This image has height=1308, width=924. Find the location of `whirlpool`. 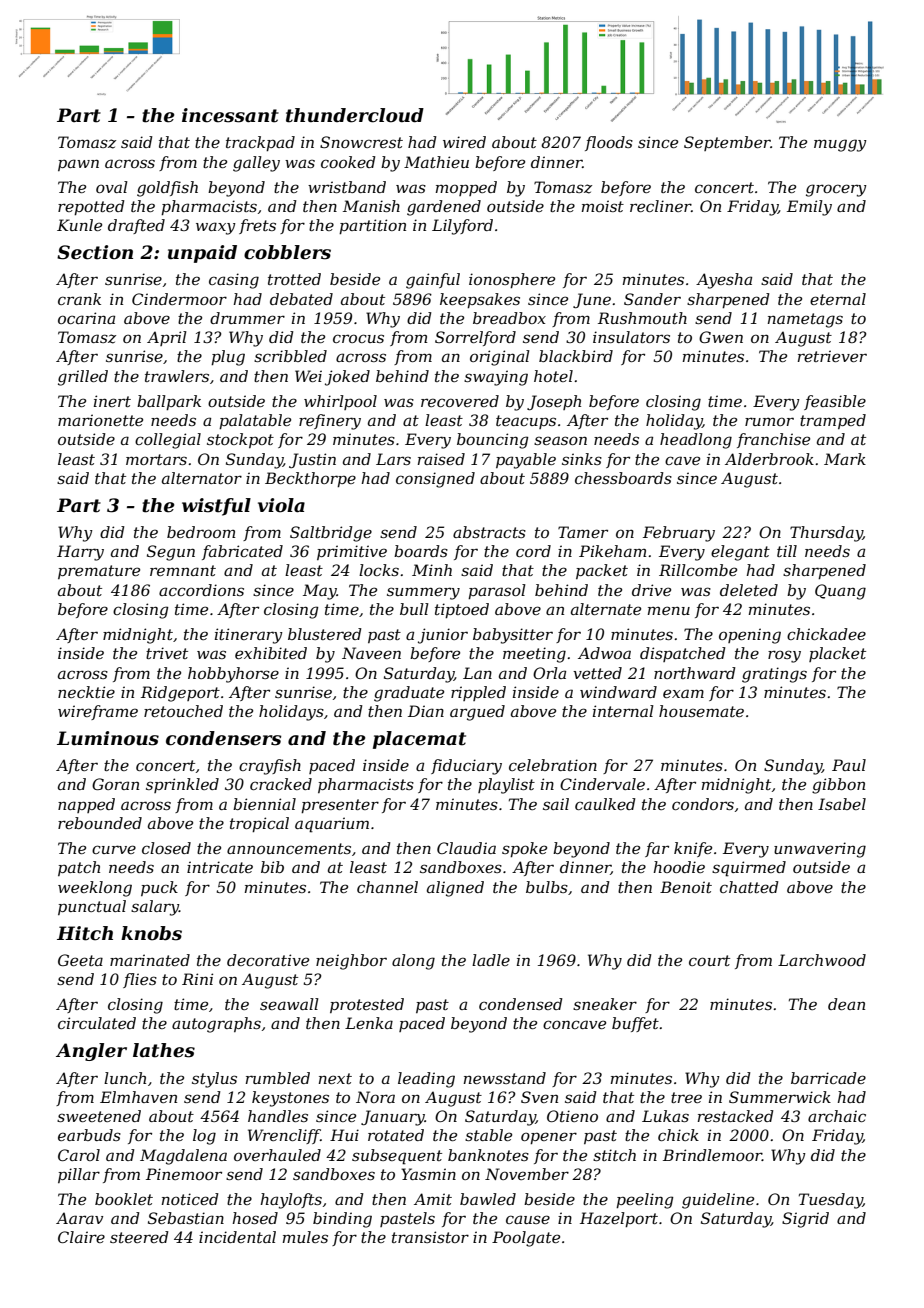

whirlpool is located at coordinates (340, 402).
